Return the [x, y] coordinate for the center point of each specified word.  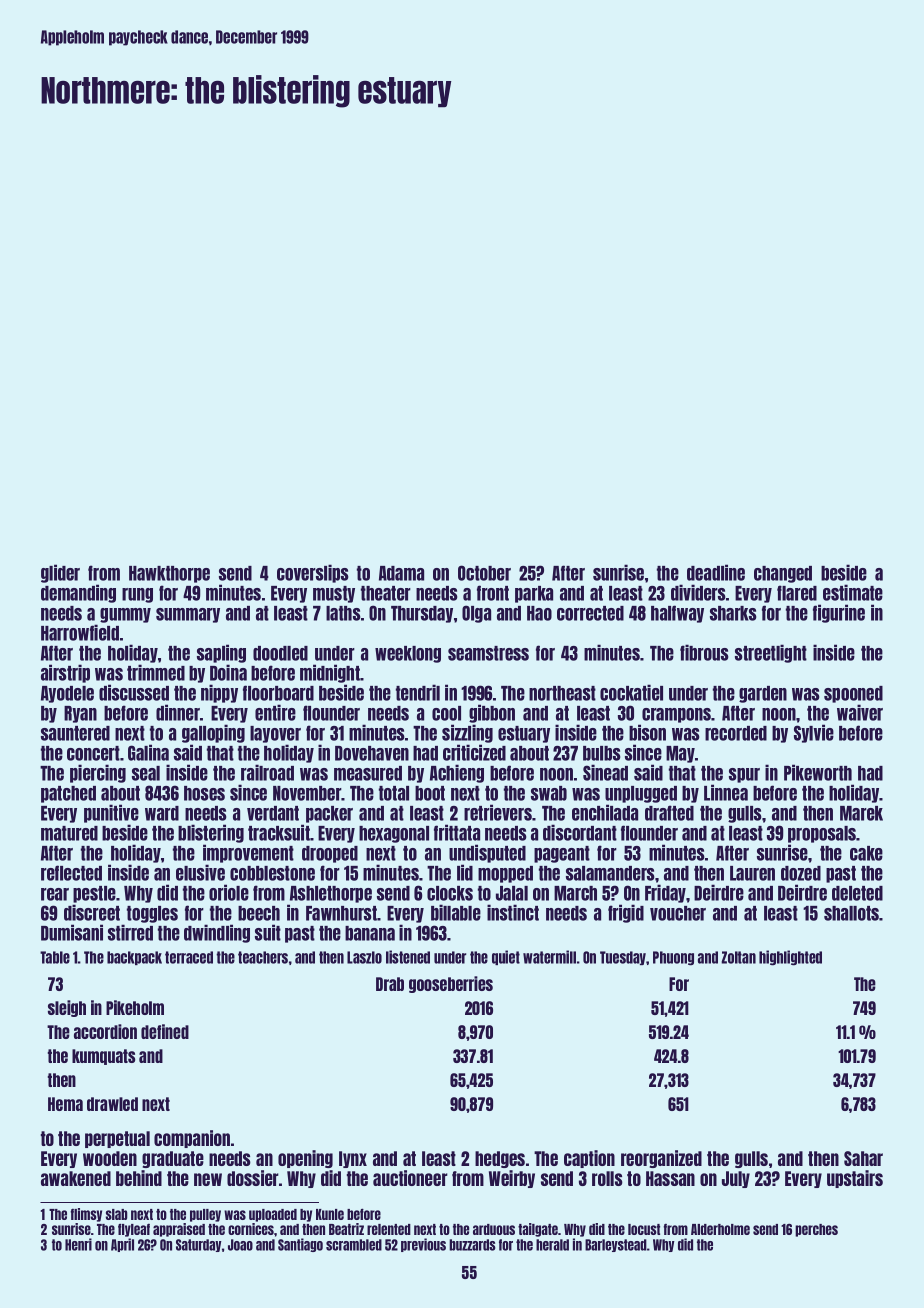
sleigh [67, 1008]
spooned [853, 694]
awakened [76, 1178]
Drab [390, 984]
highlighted [790, 958]
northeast [562, 693]
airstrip [65, 673]
